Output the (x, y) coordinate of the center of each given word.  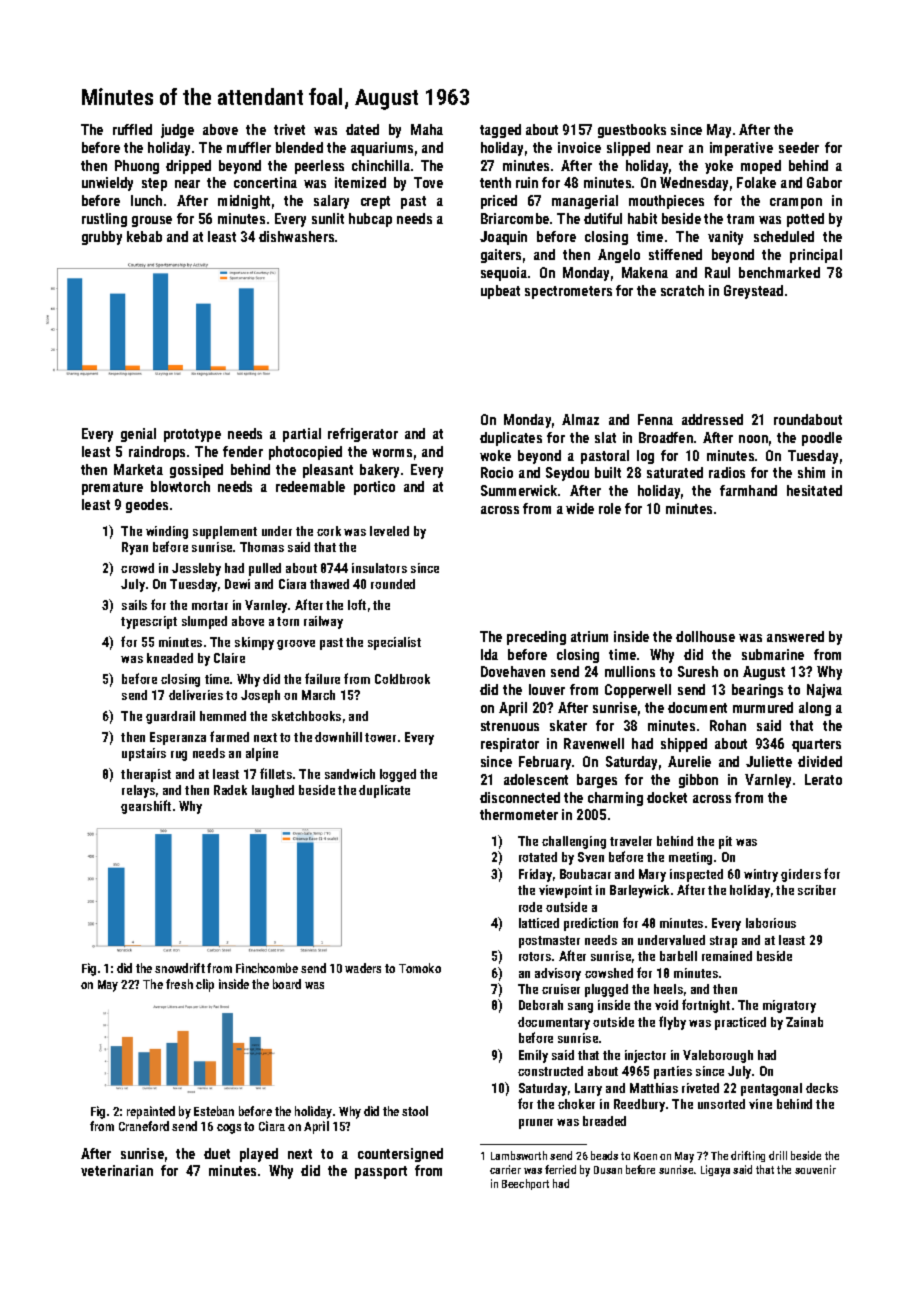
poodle (822, 439)
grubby (102, 238)
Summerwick (519, 490)
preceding (536, 638)
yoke (719, 167)
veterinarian (117, 1170)
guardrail (170, 717)
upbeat (500, 292)
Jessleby (196, 569)
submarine (773, 654)
